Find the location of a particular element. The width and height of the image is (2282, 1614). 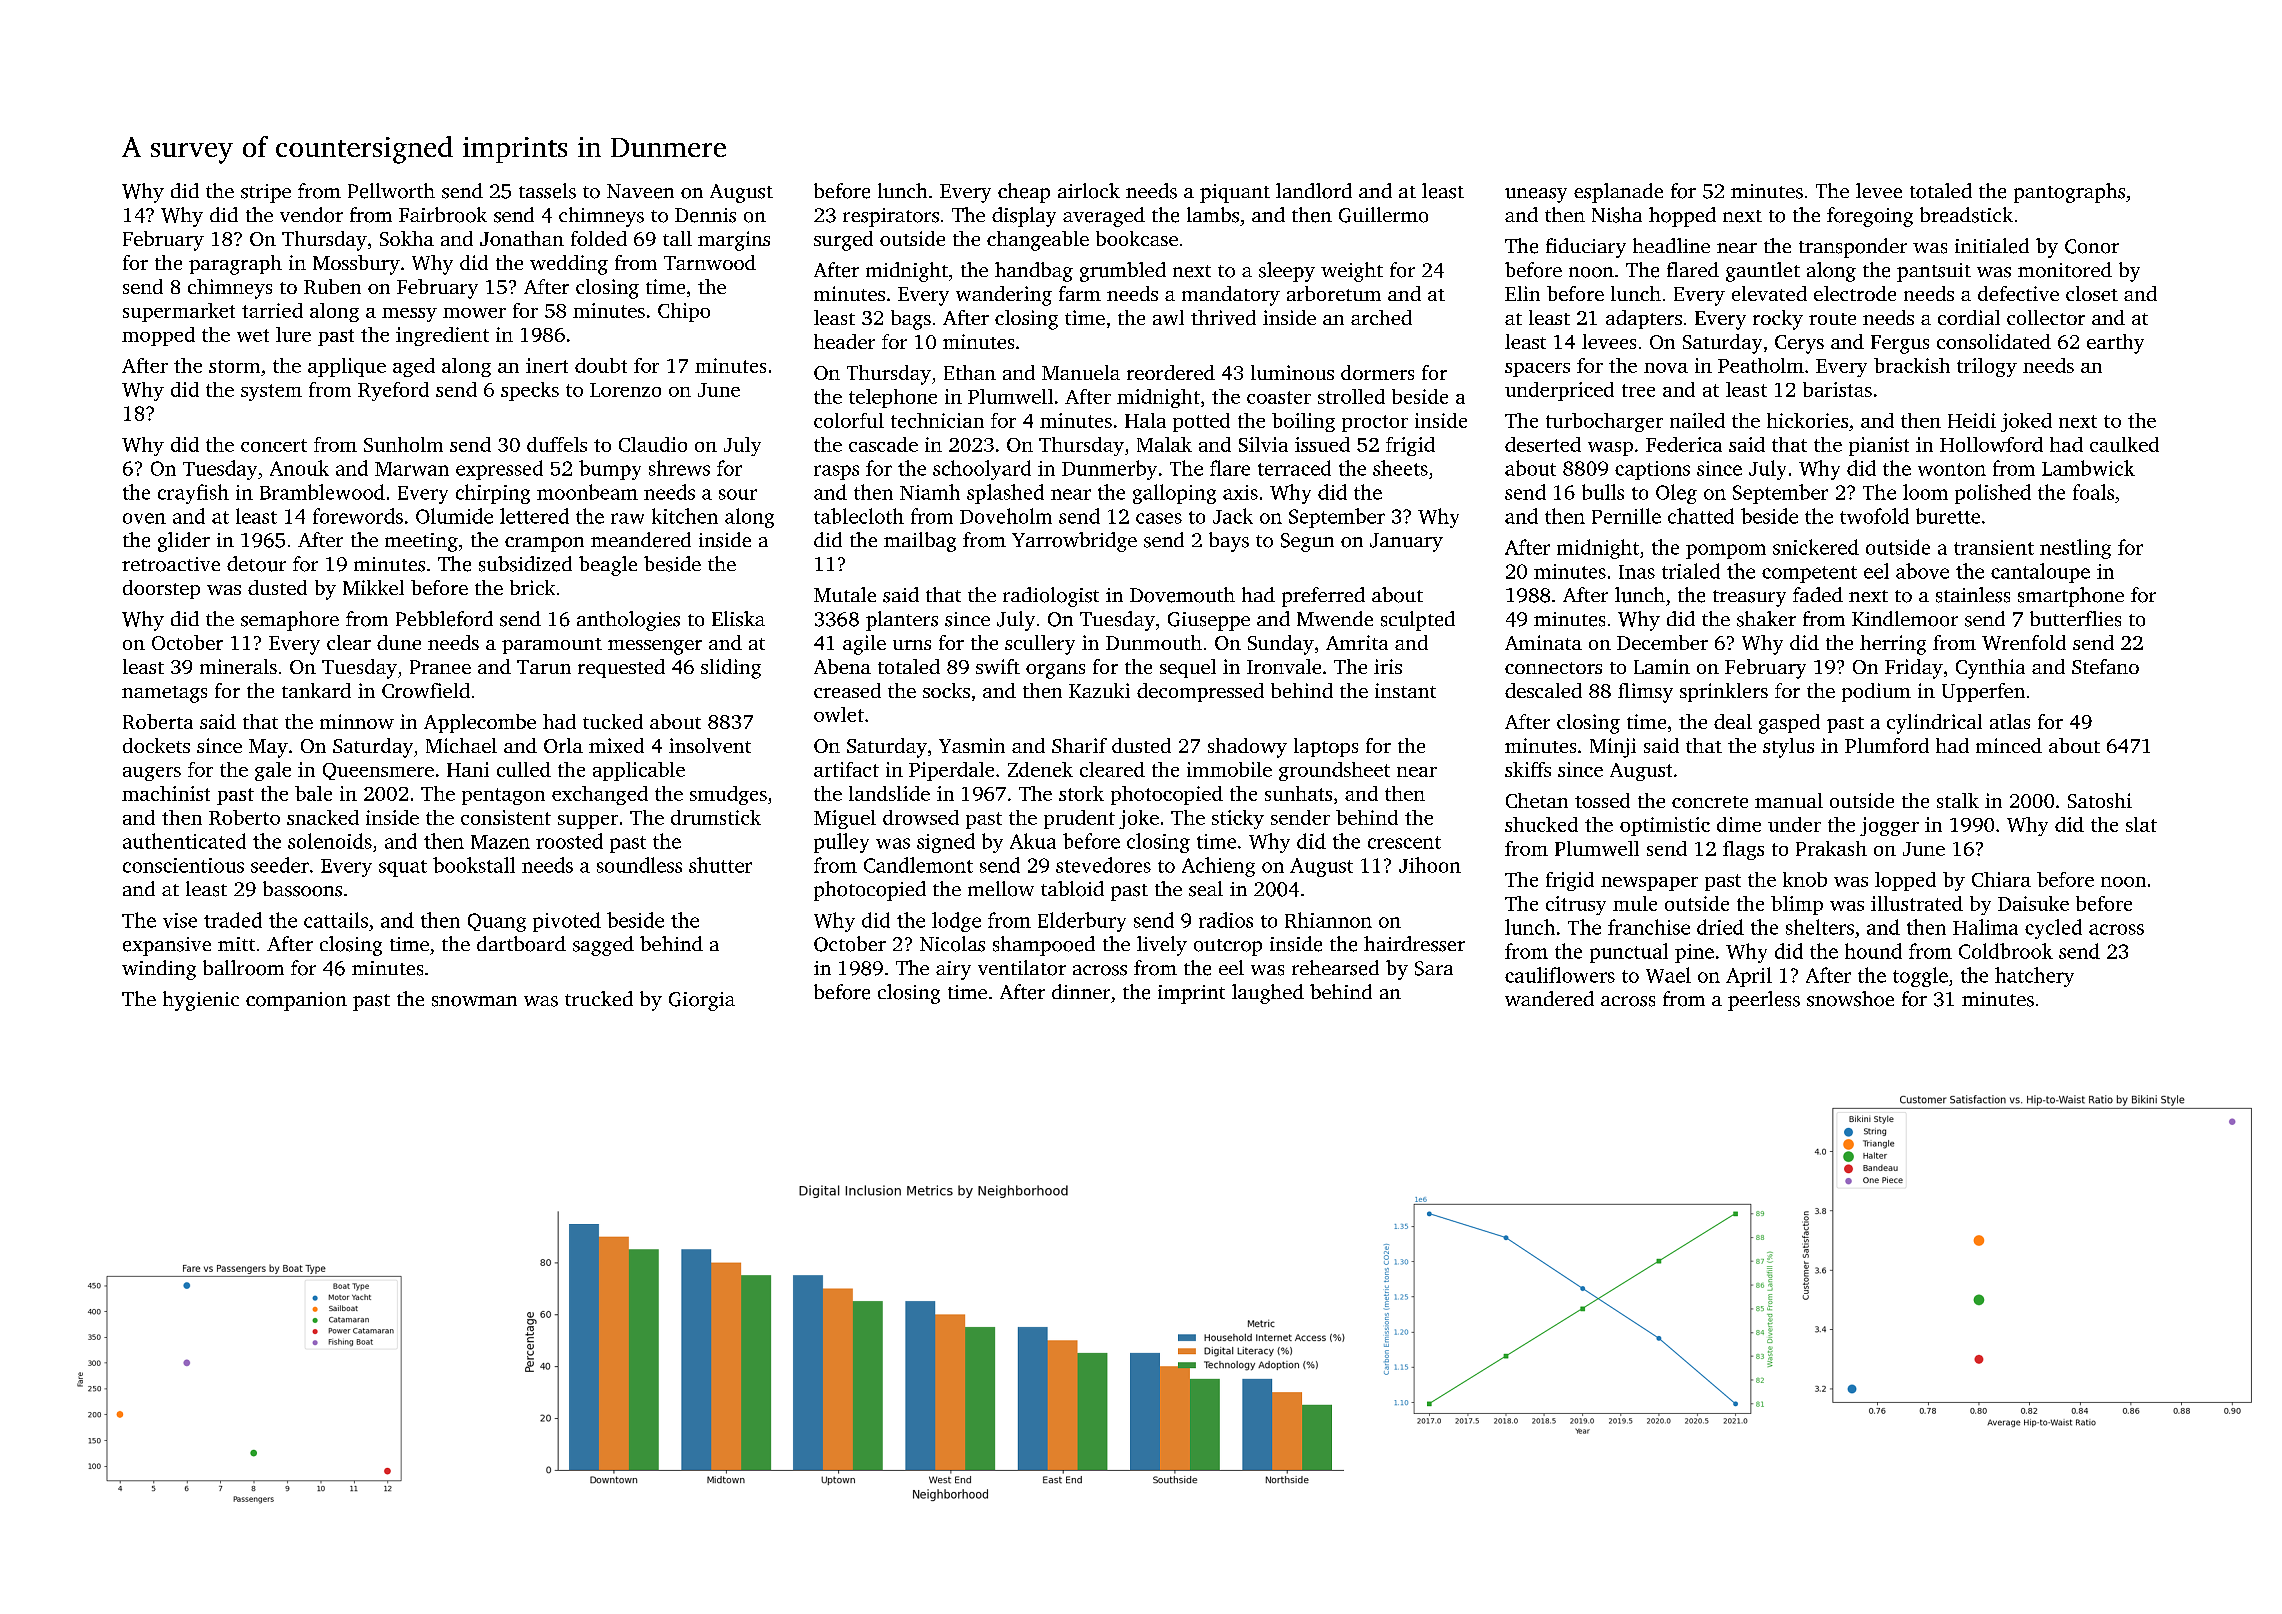

dockets is located at coordinates (156, 745).
